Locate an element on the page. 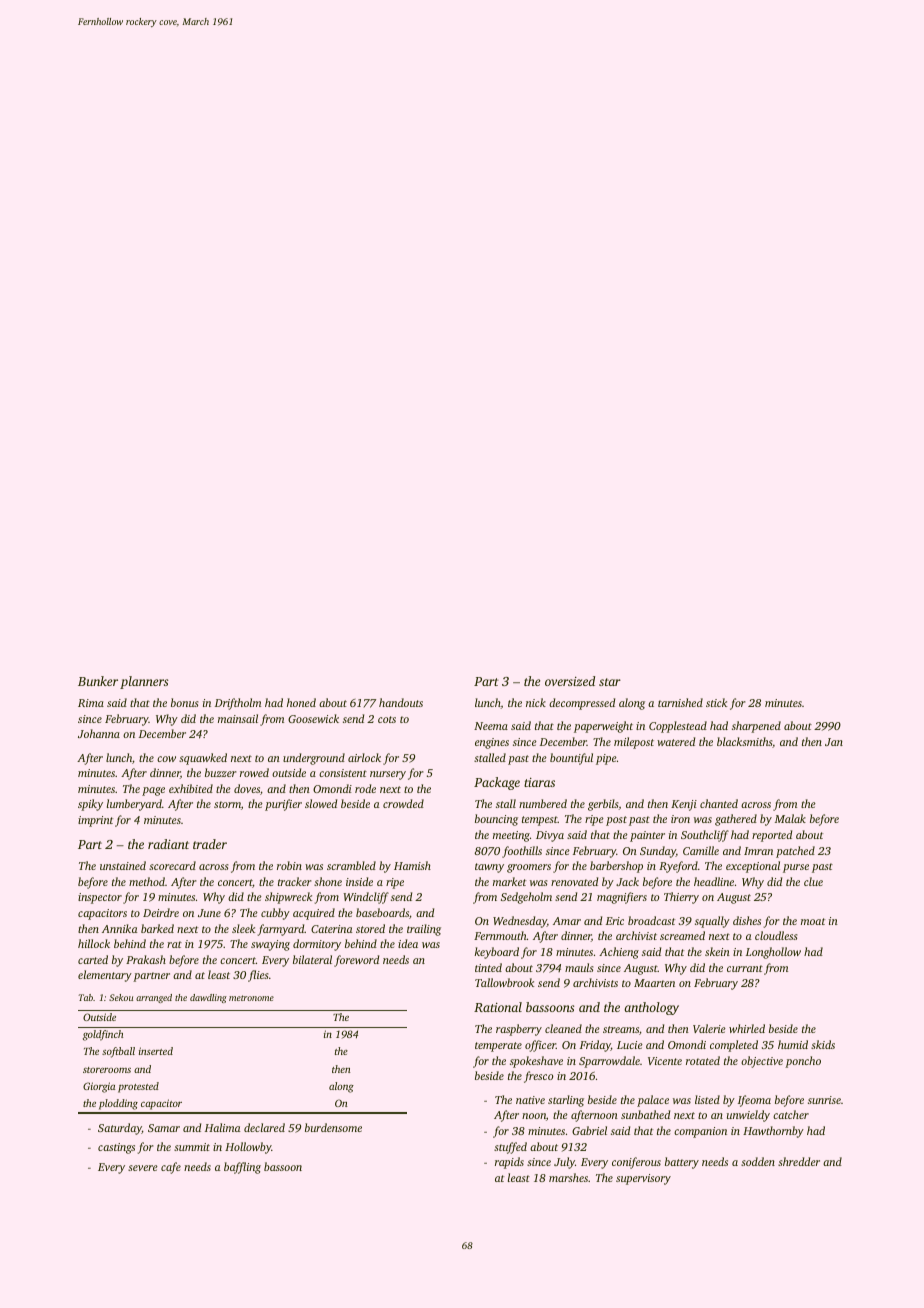  cafe is located at coordinates (171, 1168).
